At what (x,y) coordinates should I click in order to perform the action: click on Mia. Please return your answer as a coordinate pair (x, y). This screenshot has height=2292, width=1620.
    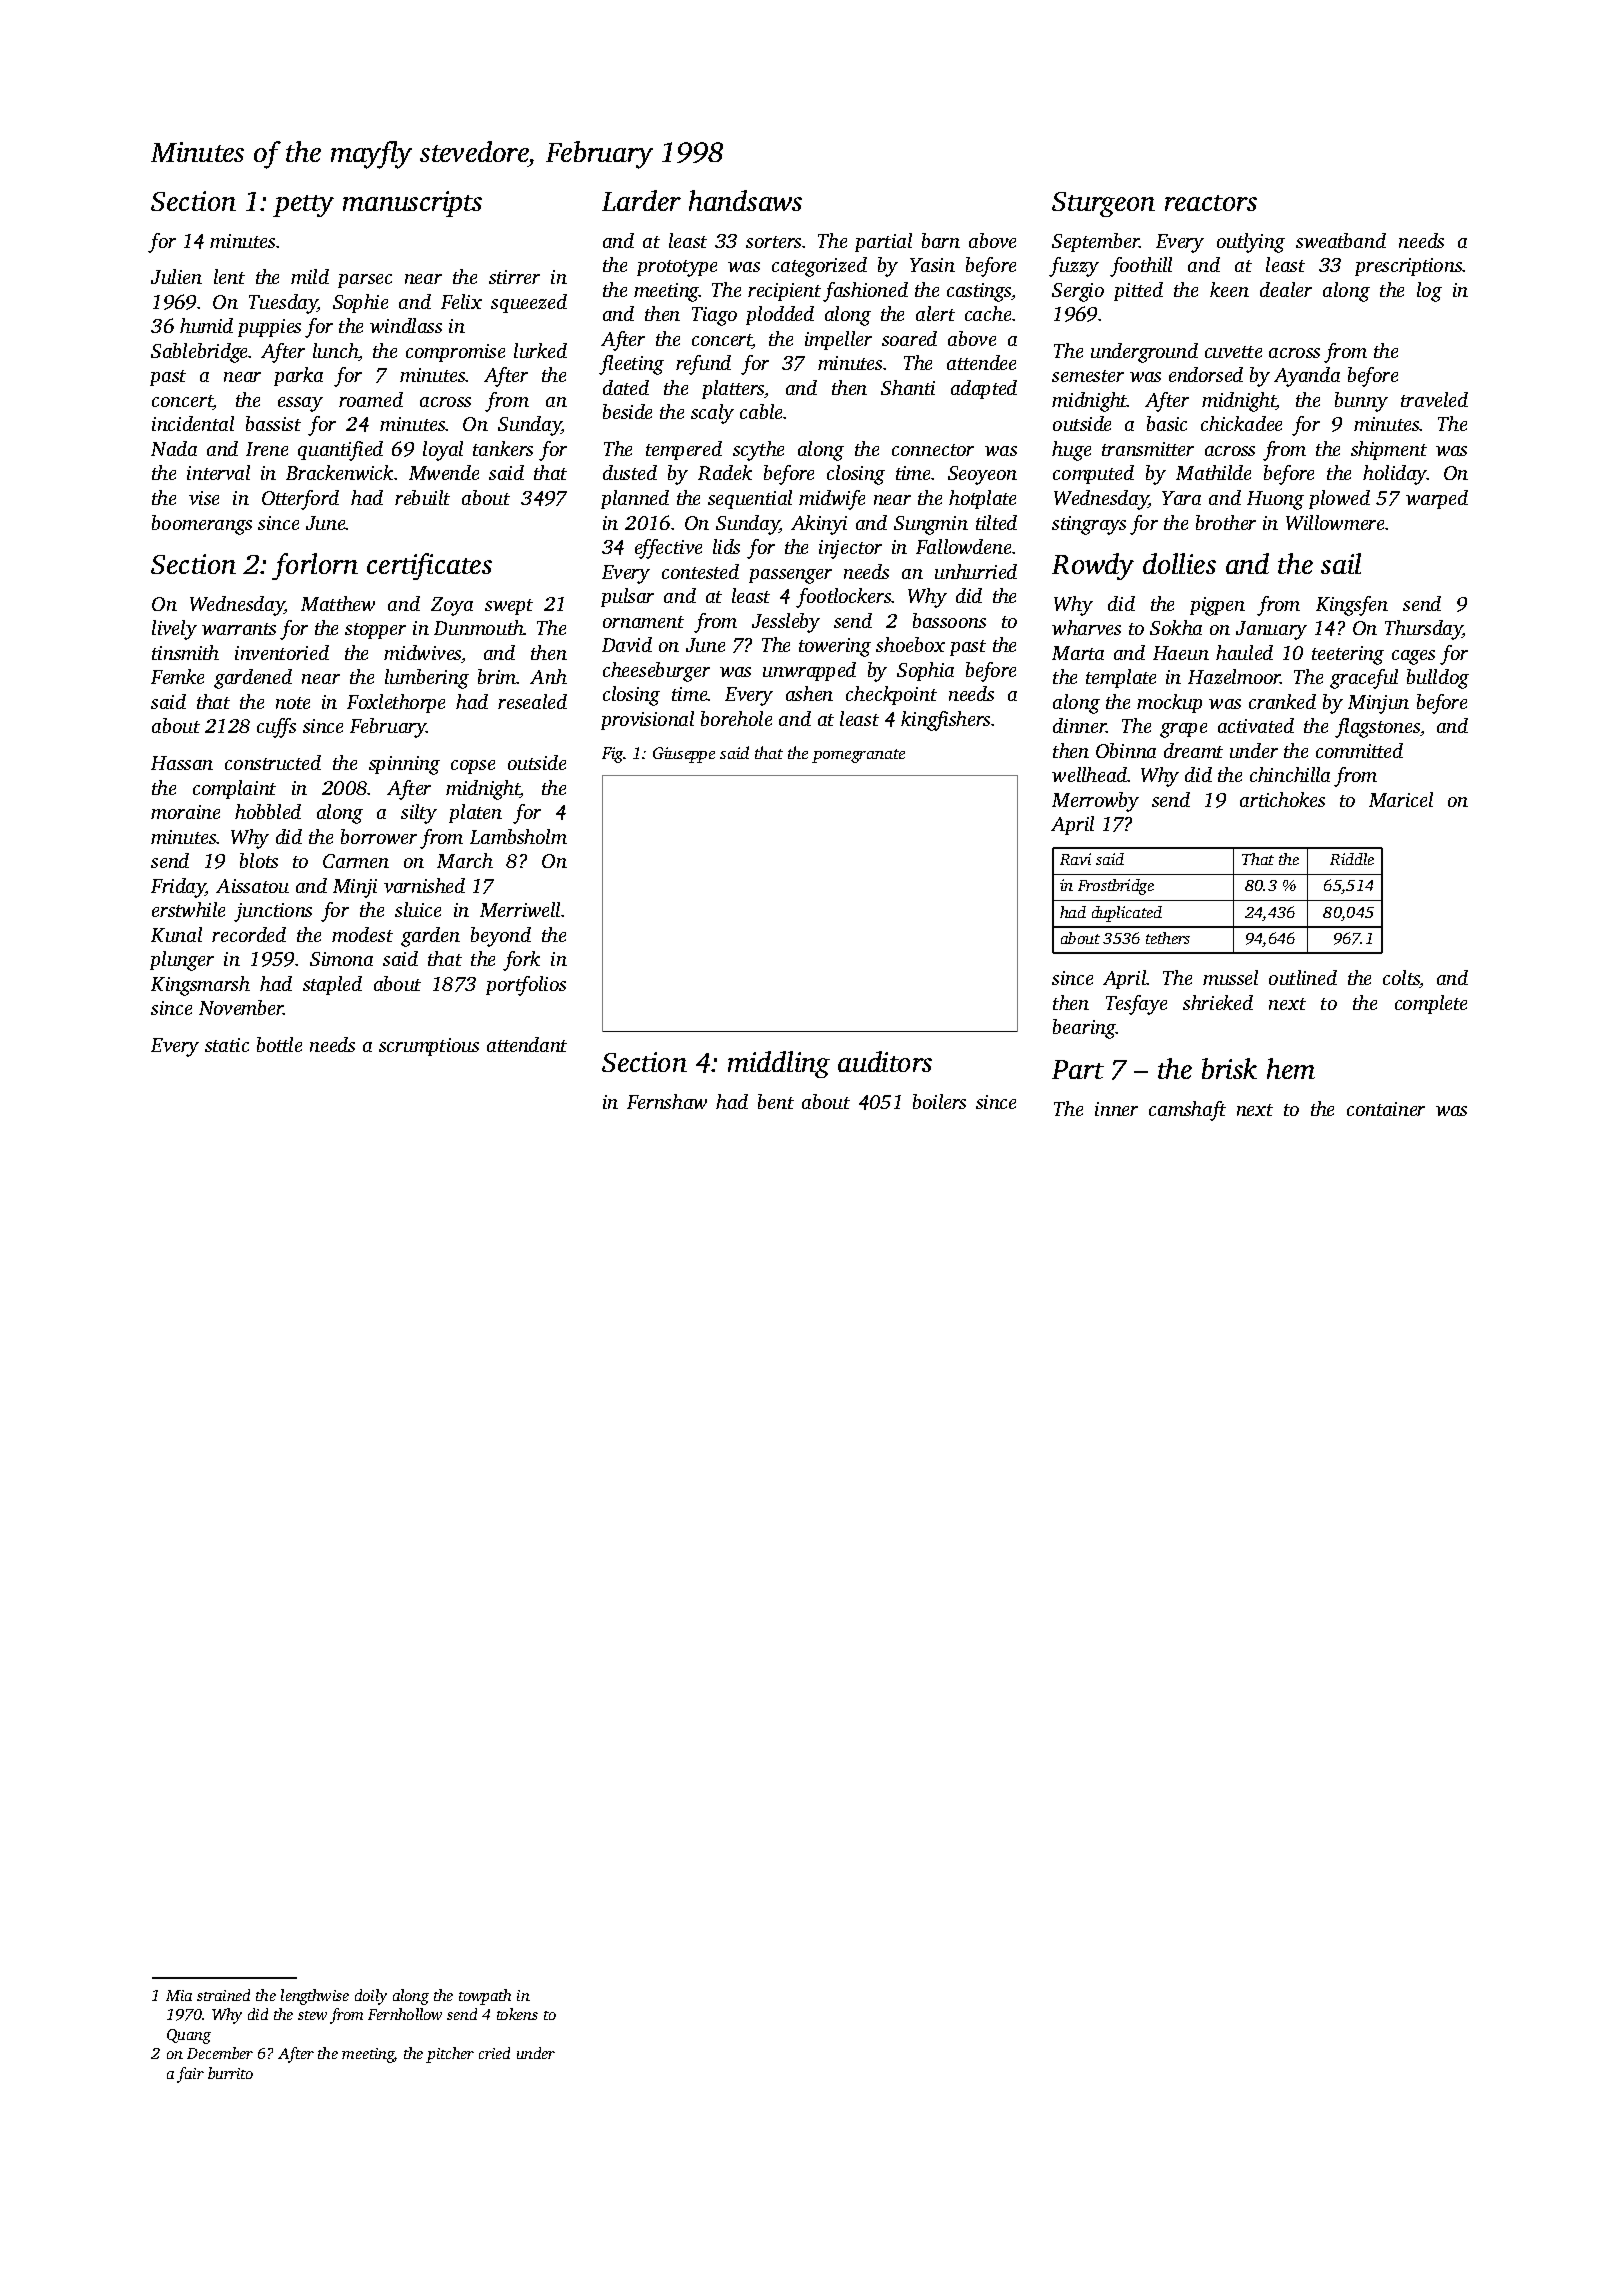
    Looking at the image, I should click on (179, 1995).
